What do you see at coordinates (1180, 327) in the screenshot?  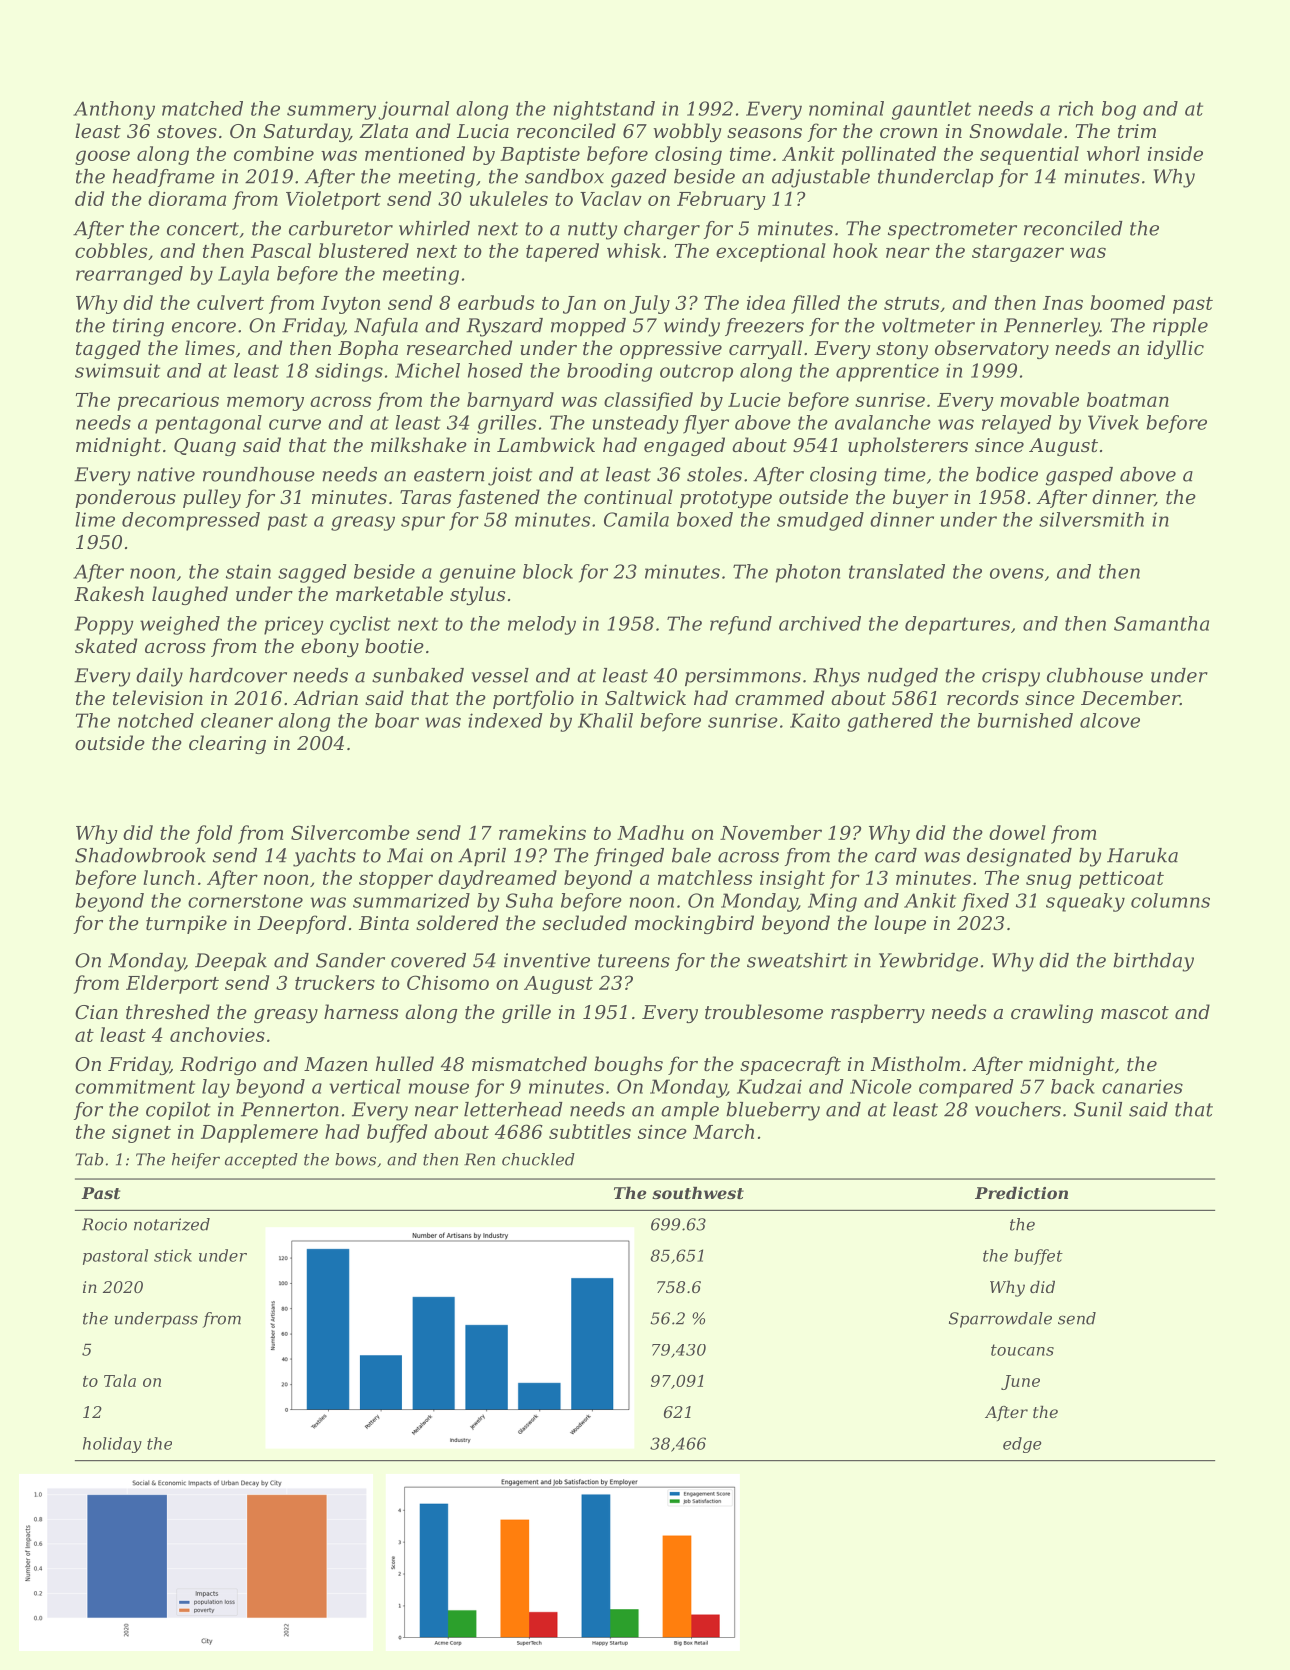 I see `ripple` at bounding box center [1180, 327].
